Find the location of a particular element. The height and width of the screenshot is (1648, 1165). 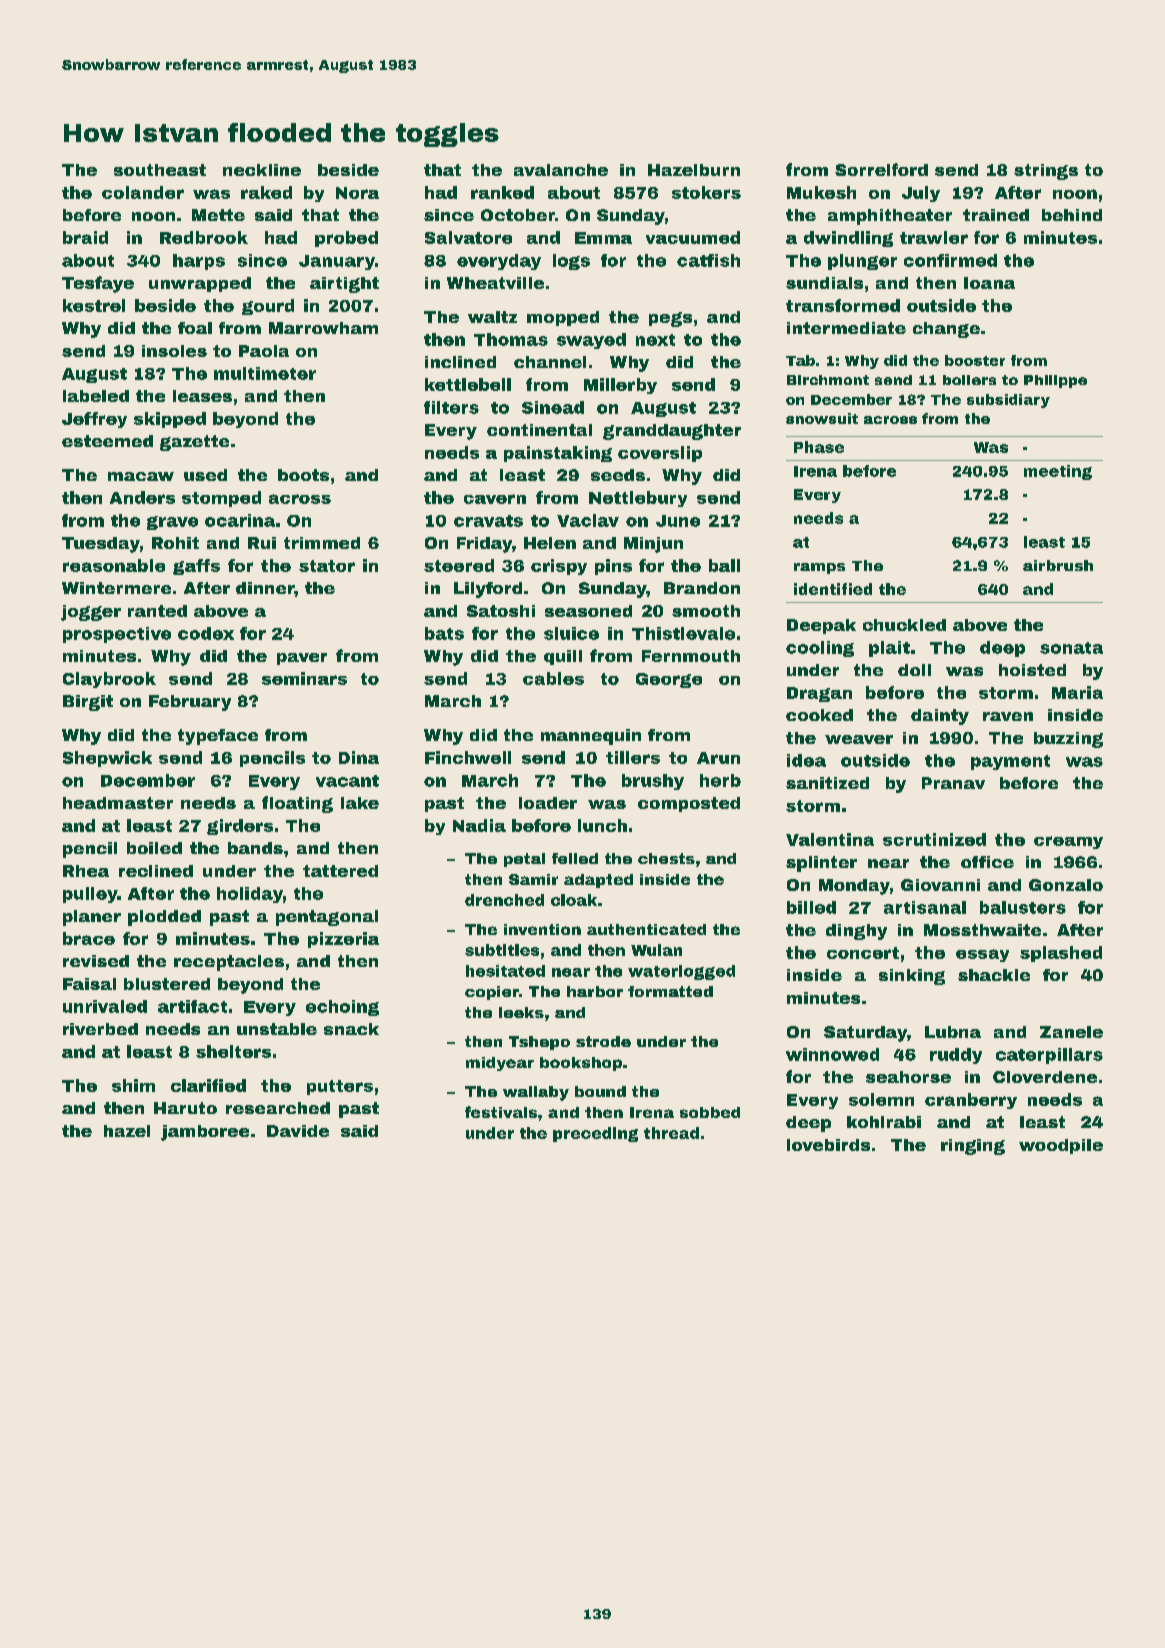

stokers is located at coordinates (706, 192).
